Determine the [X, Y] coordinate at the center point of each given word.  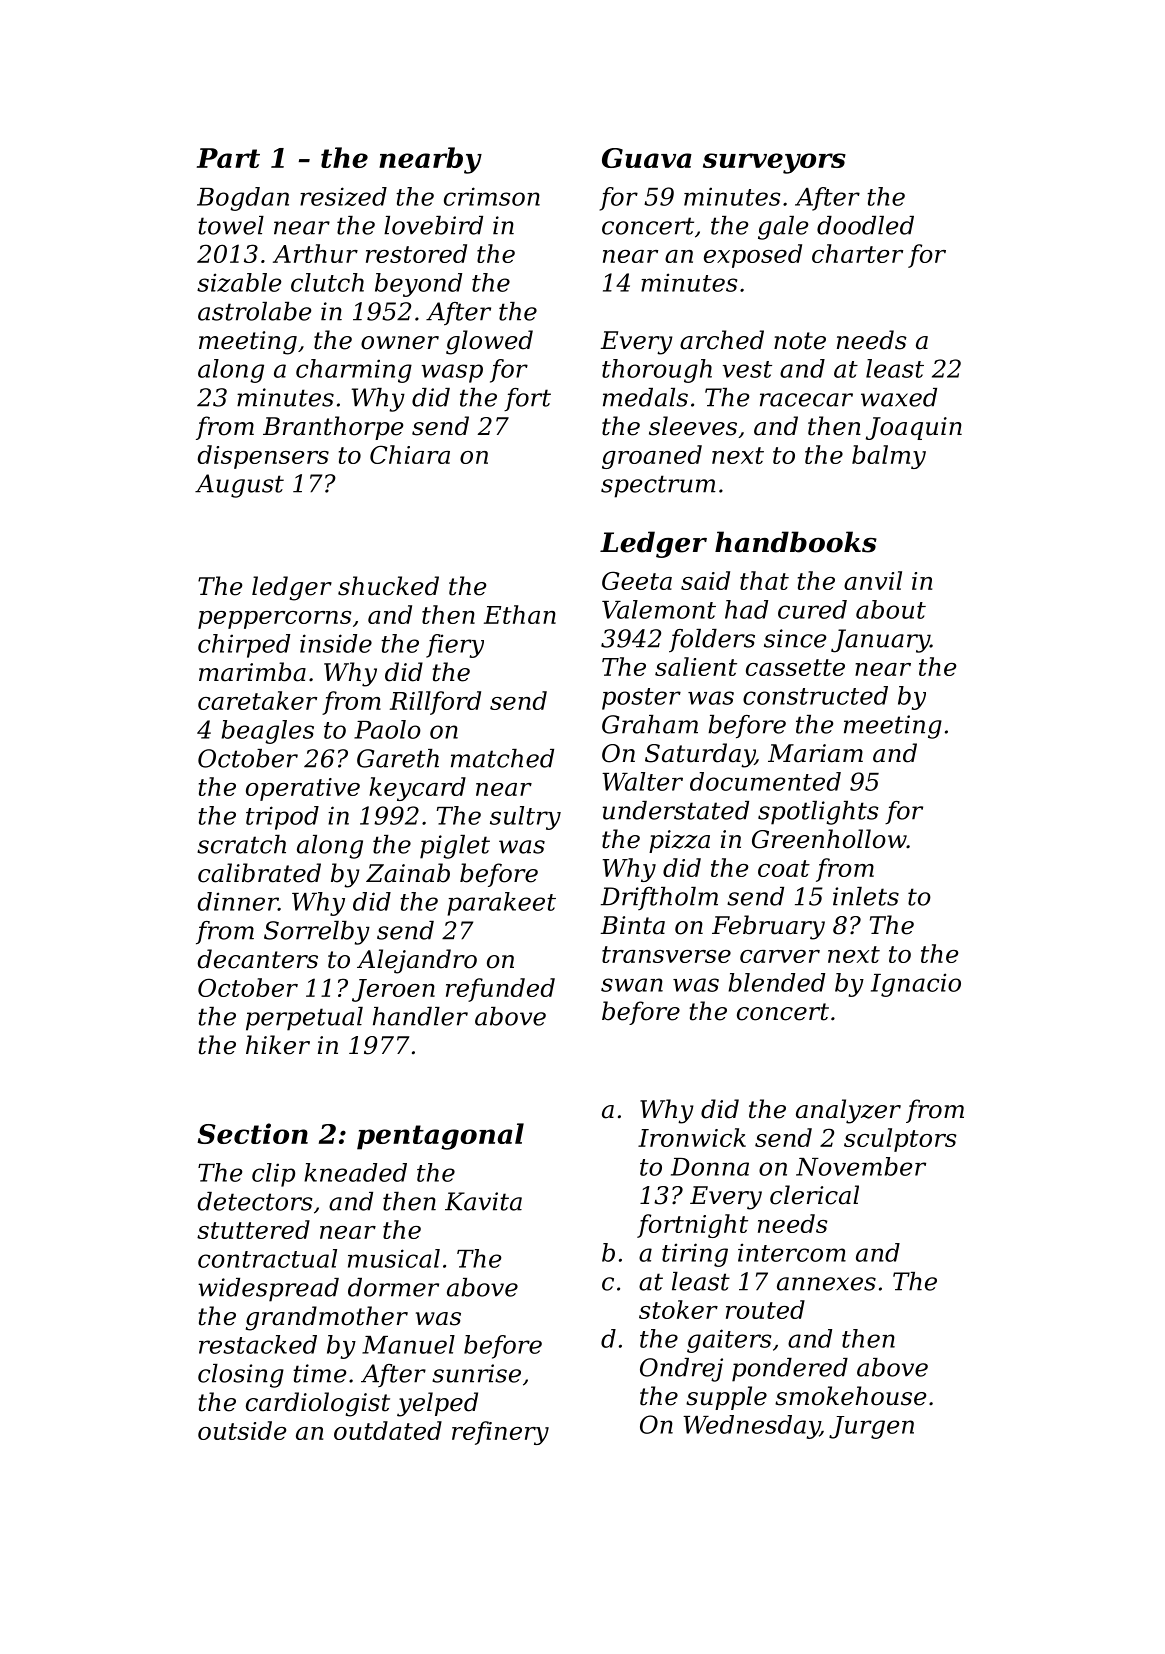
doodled [865, 225]
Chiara [410, 454]
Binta [632, 925]
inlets [866, 896]
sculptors [900, 1140]
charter [857, 253]
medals [645, 397]
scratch [241, 844]
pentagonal [440, 1136]
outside [242, 1430]
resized [343, 196]
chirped [244, 646]
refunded [500, 990]
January [880, 641]
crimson [492, 196]
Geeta [637, 580]
